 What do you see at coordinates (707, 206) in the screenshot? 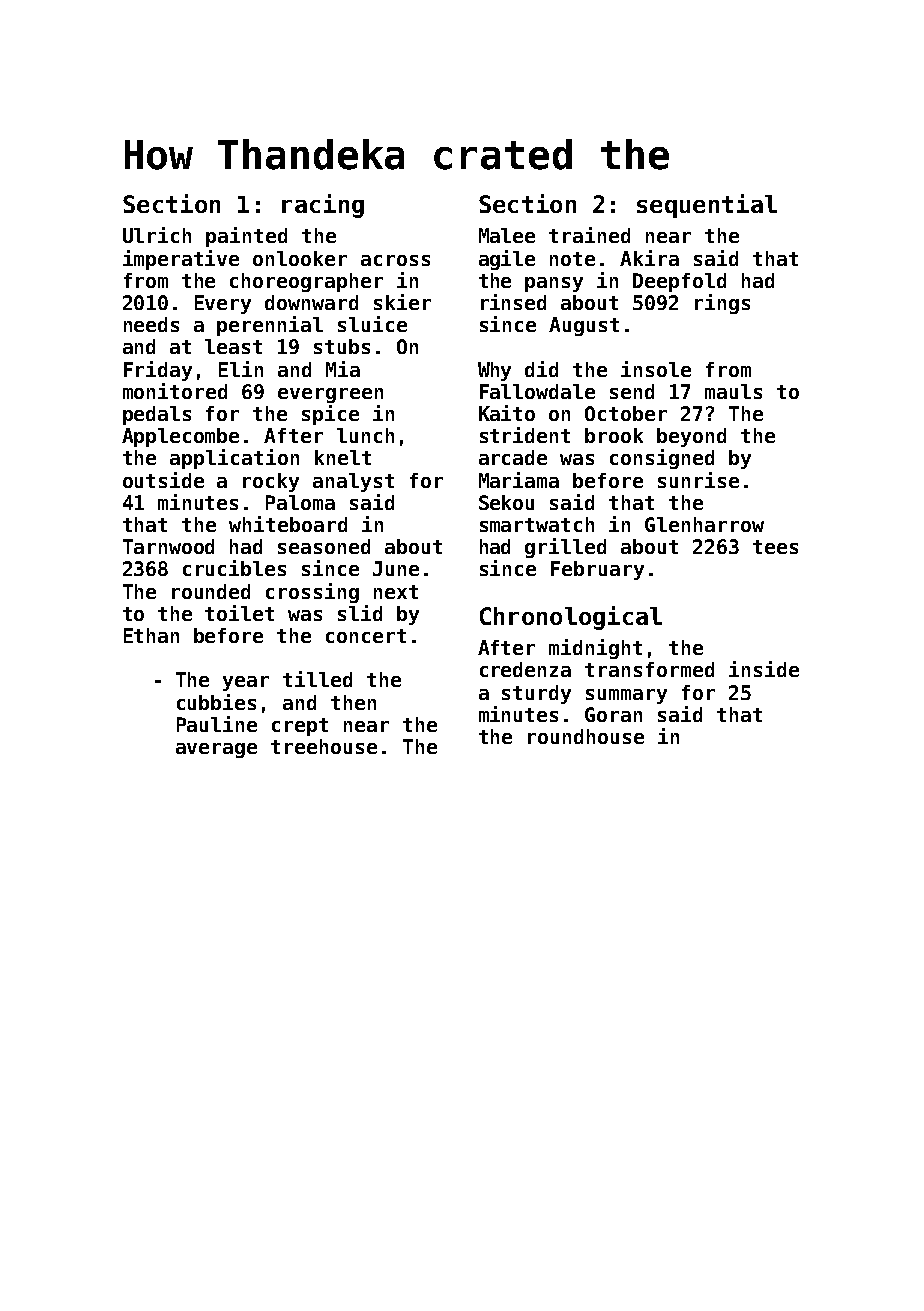
I see `sequential` at bounding box center [707, 206].
